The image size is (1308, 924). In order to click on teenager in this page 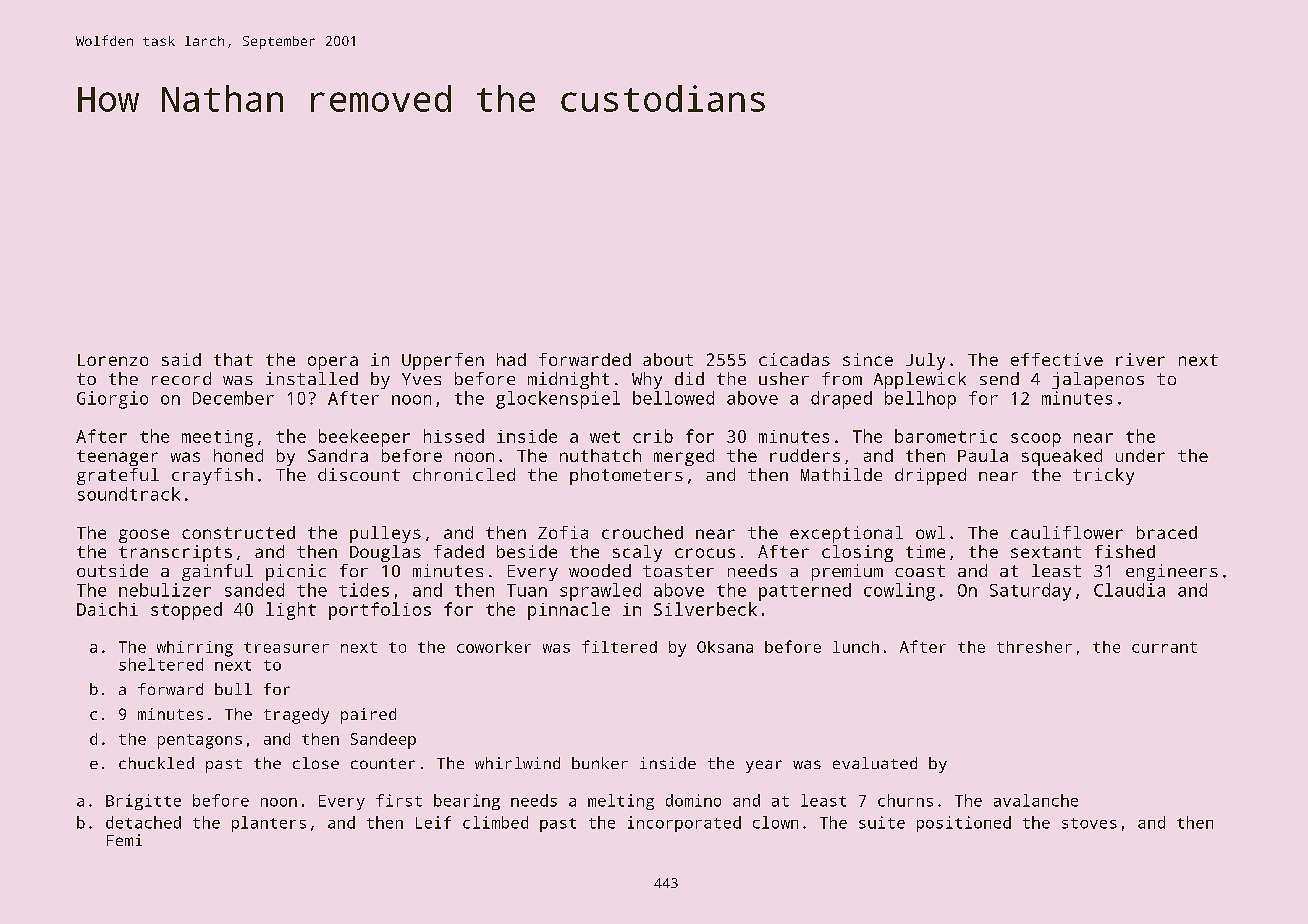, I will do `click(117, 458)`.
